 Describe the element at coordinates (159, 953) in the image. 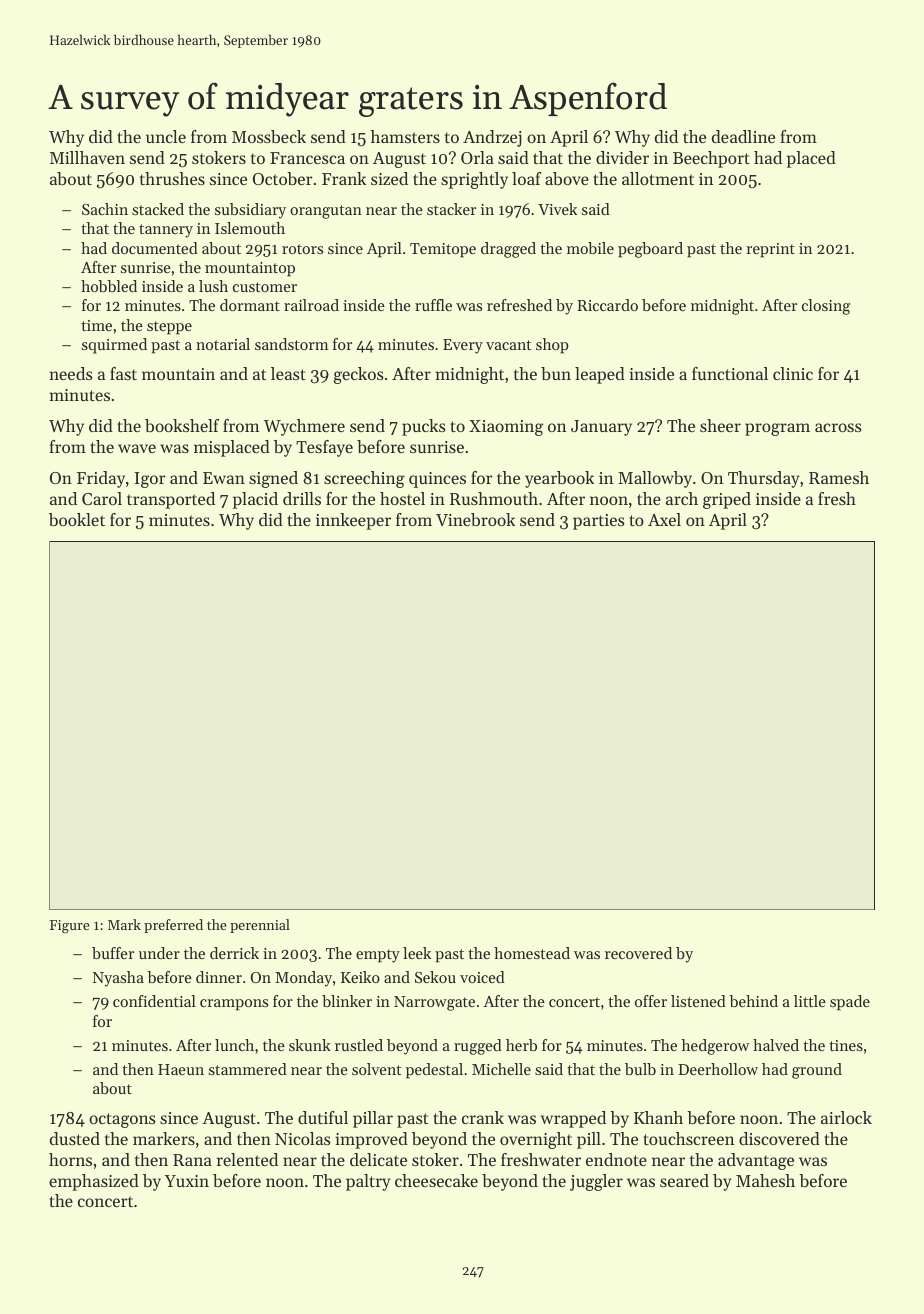

I see `under` at that location.
